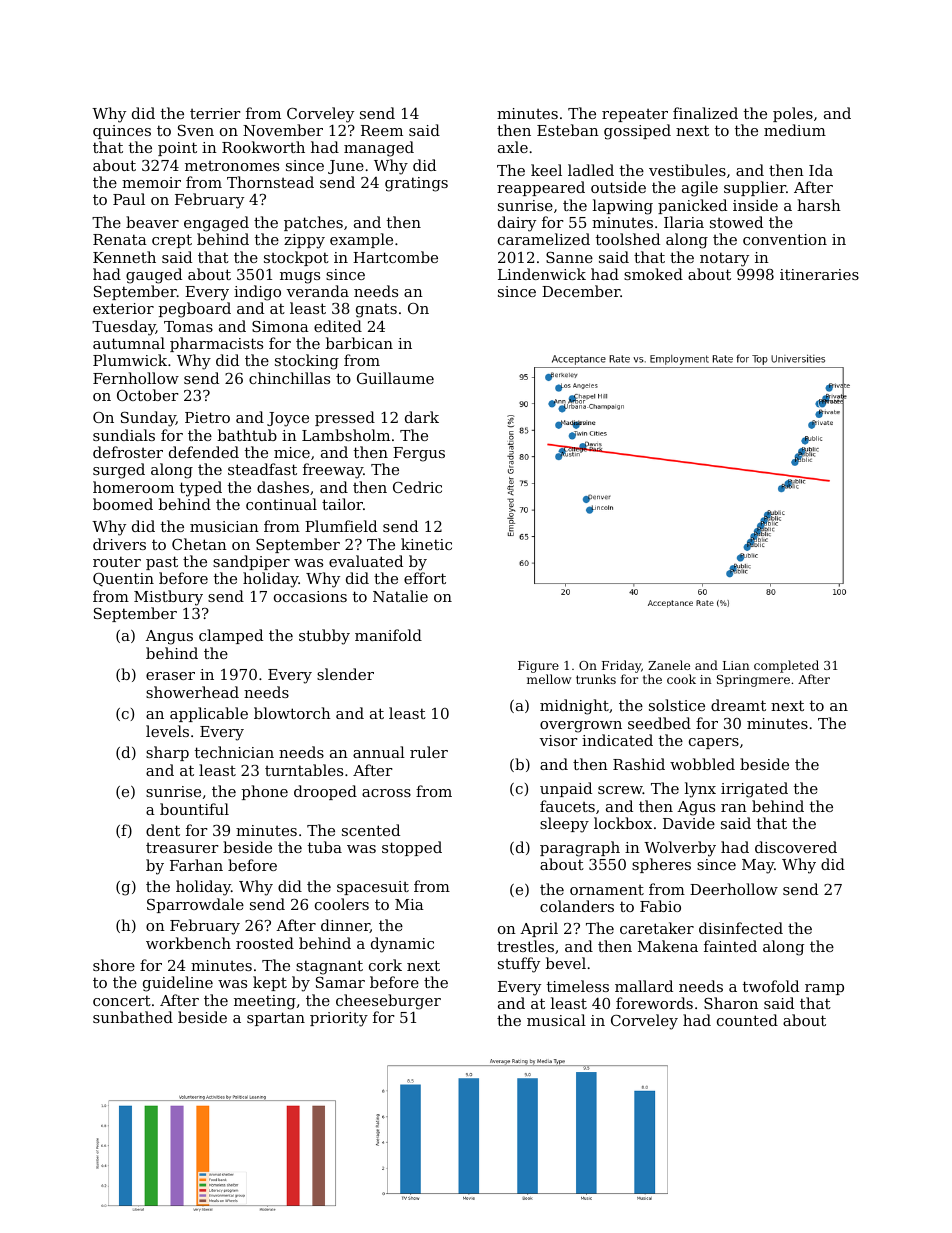 The width and height of the page is (952, 1233). I want to click on completed, so click(786, 666).
